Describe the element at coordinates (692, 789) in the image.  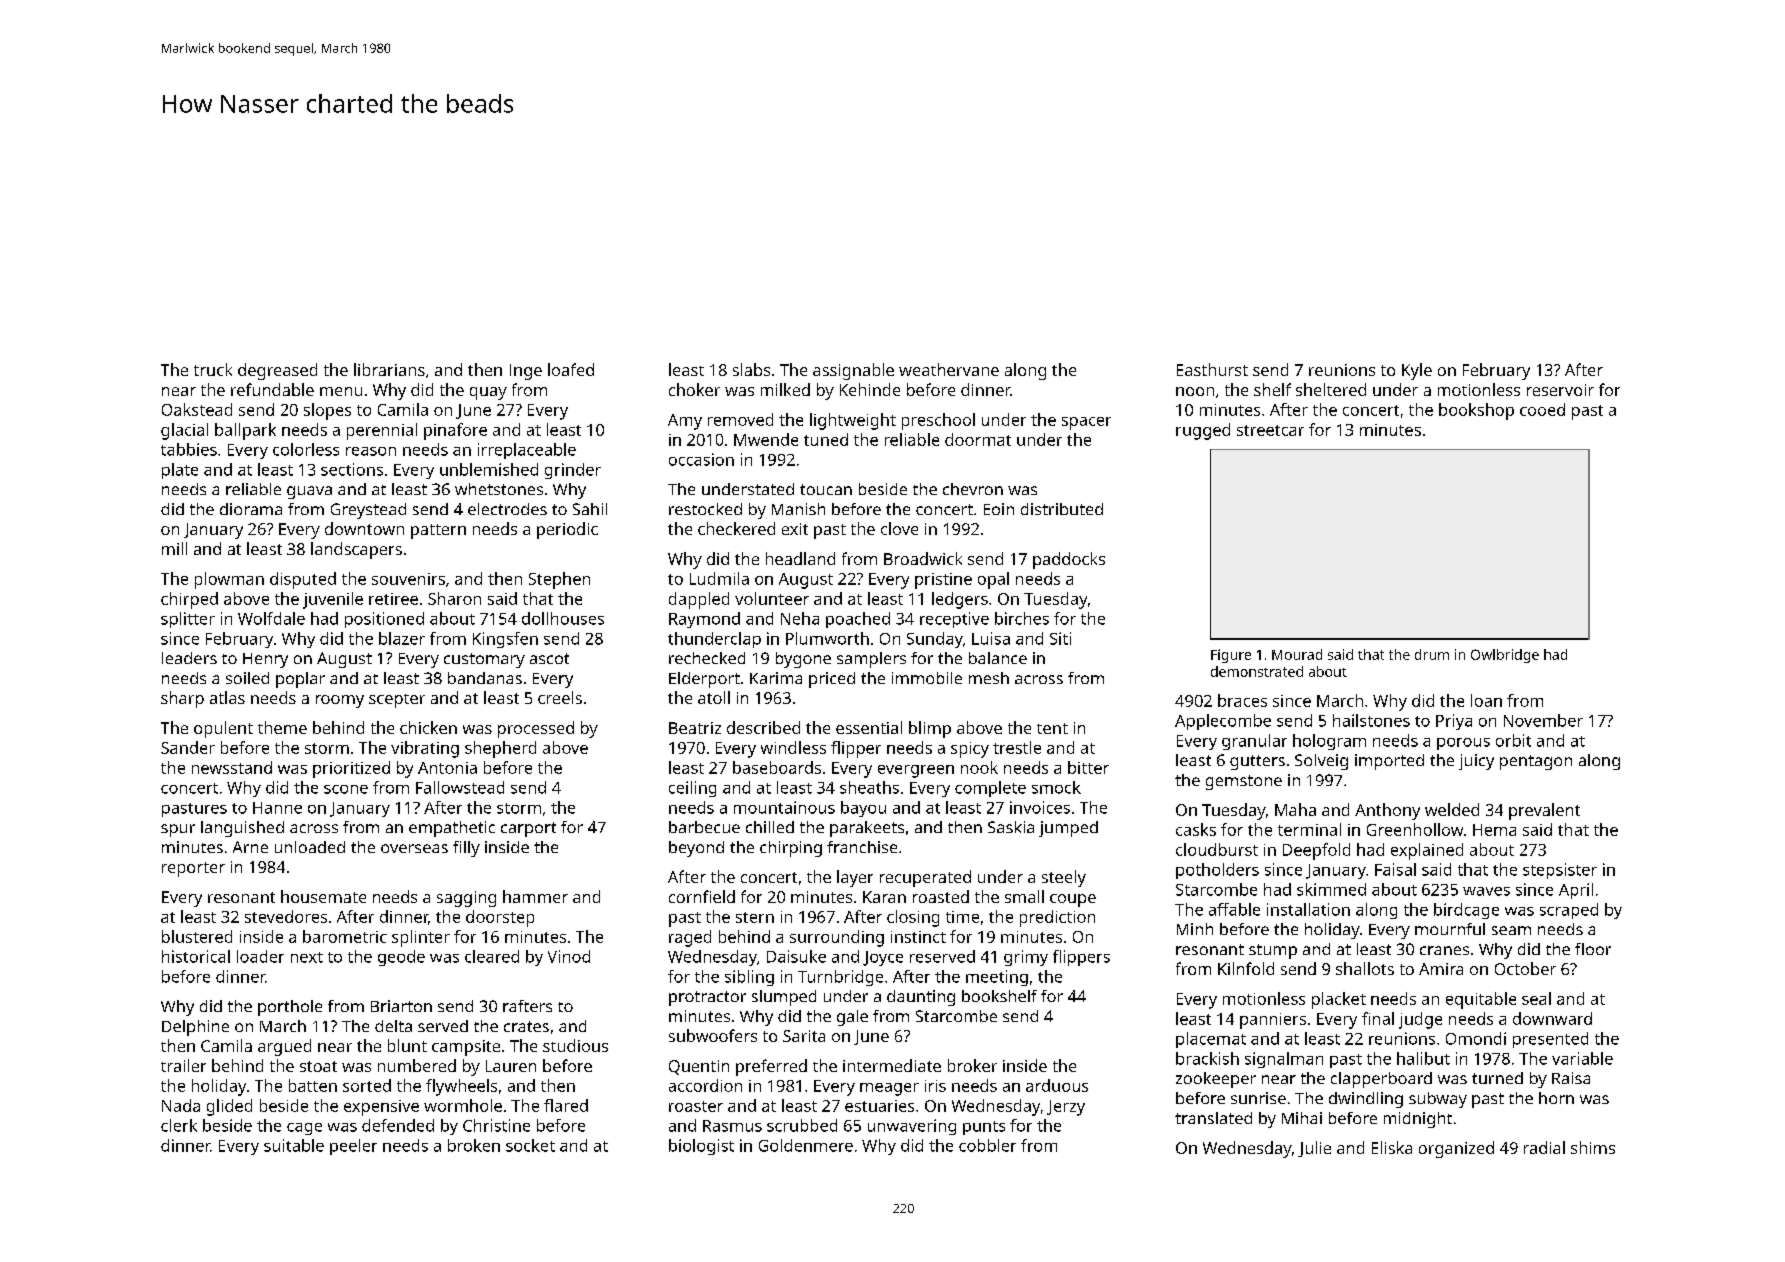
I see `ceiling` at that location.
